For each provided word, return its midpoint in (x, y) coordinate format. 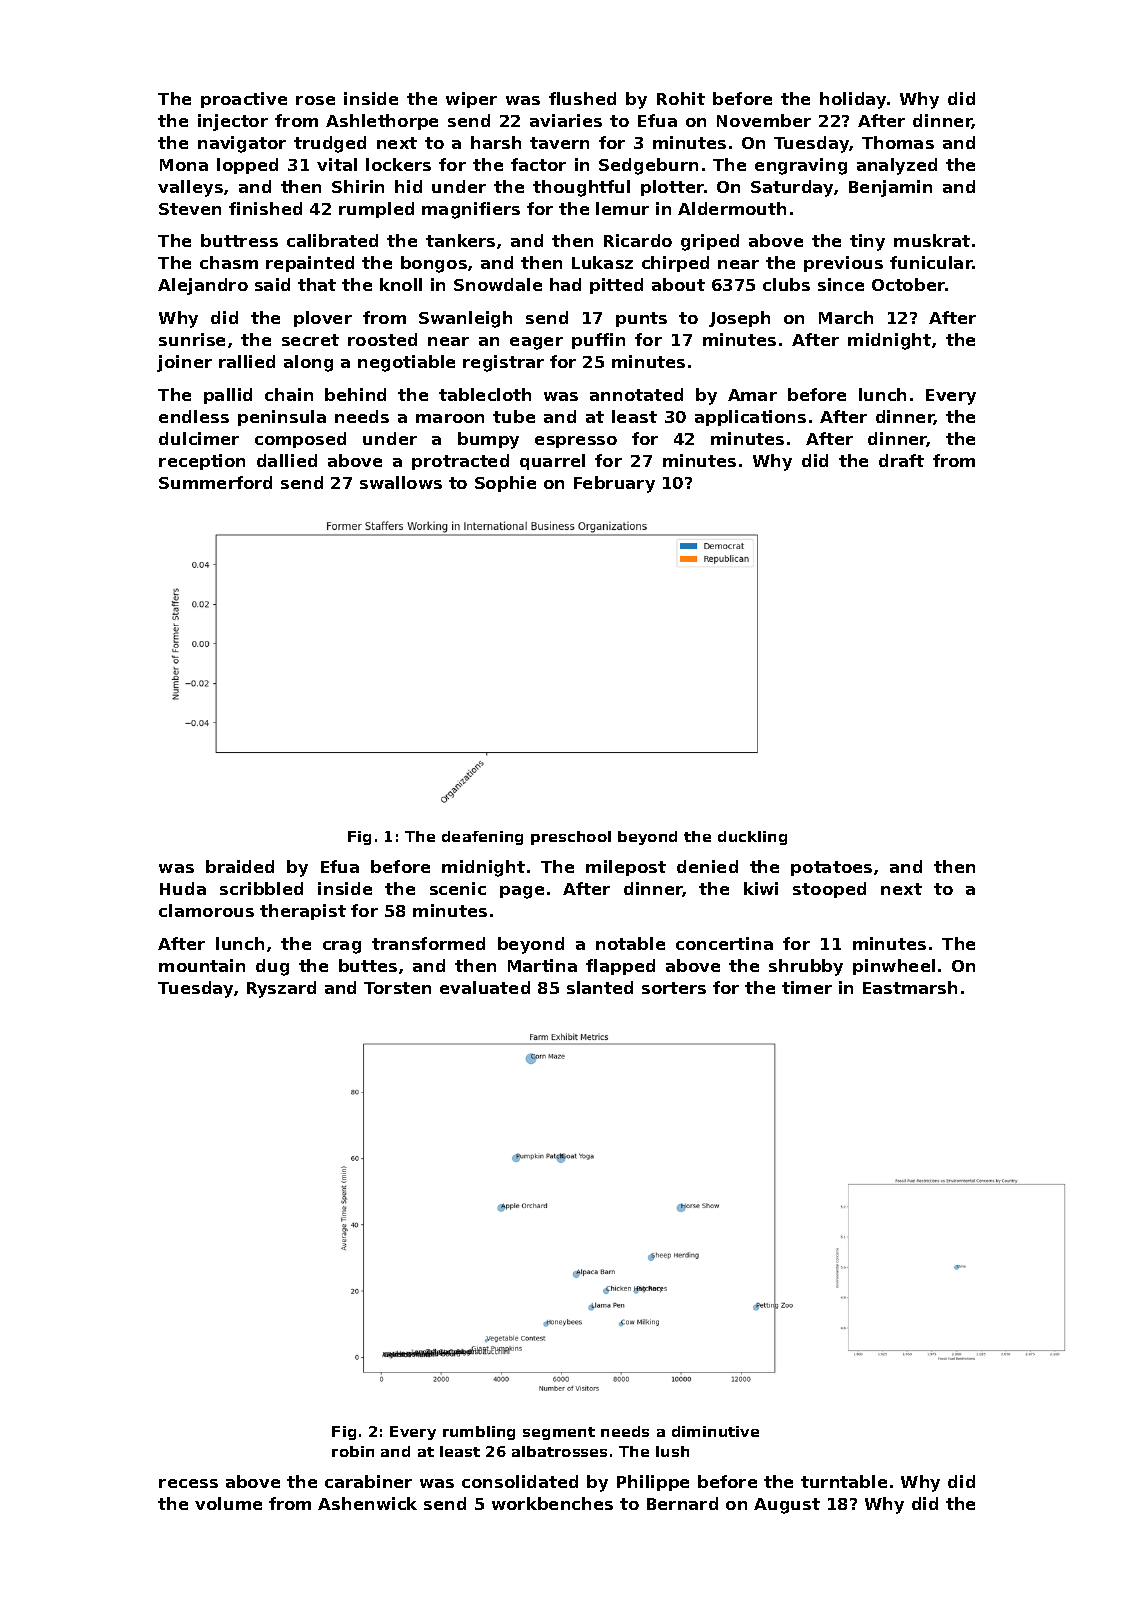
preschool (571, 838)
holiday (853, 100)
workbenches (552, 1503)
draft (901, 460)
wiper (471, 100)
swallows (401, 482)
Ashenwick (367, 1503)
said (272, 284)
